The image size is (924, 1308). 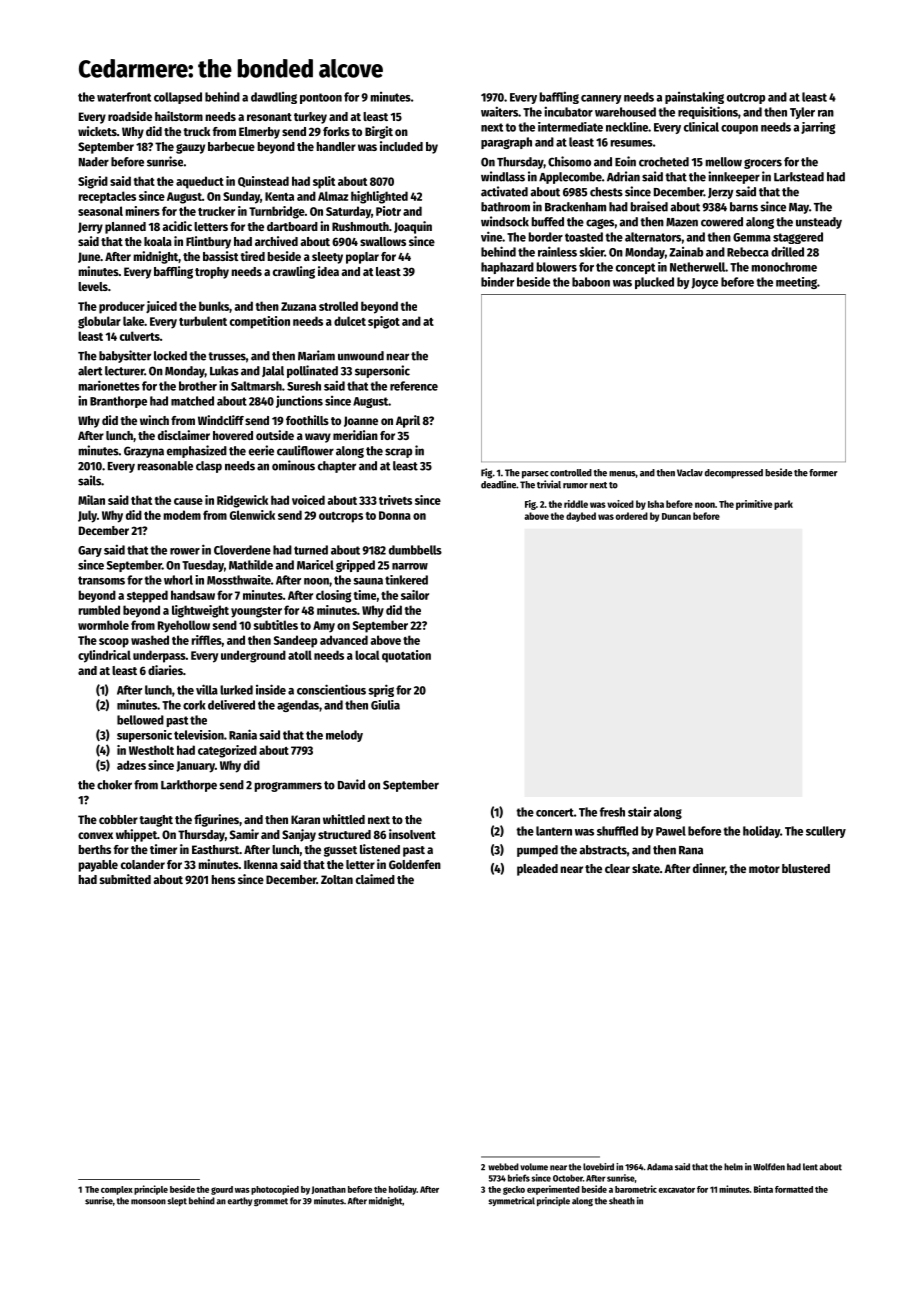 I want to click on bathroom, so click(x=505, y=207).
